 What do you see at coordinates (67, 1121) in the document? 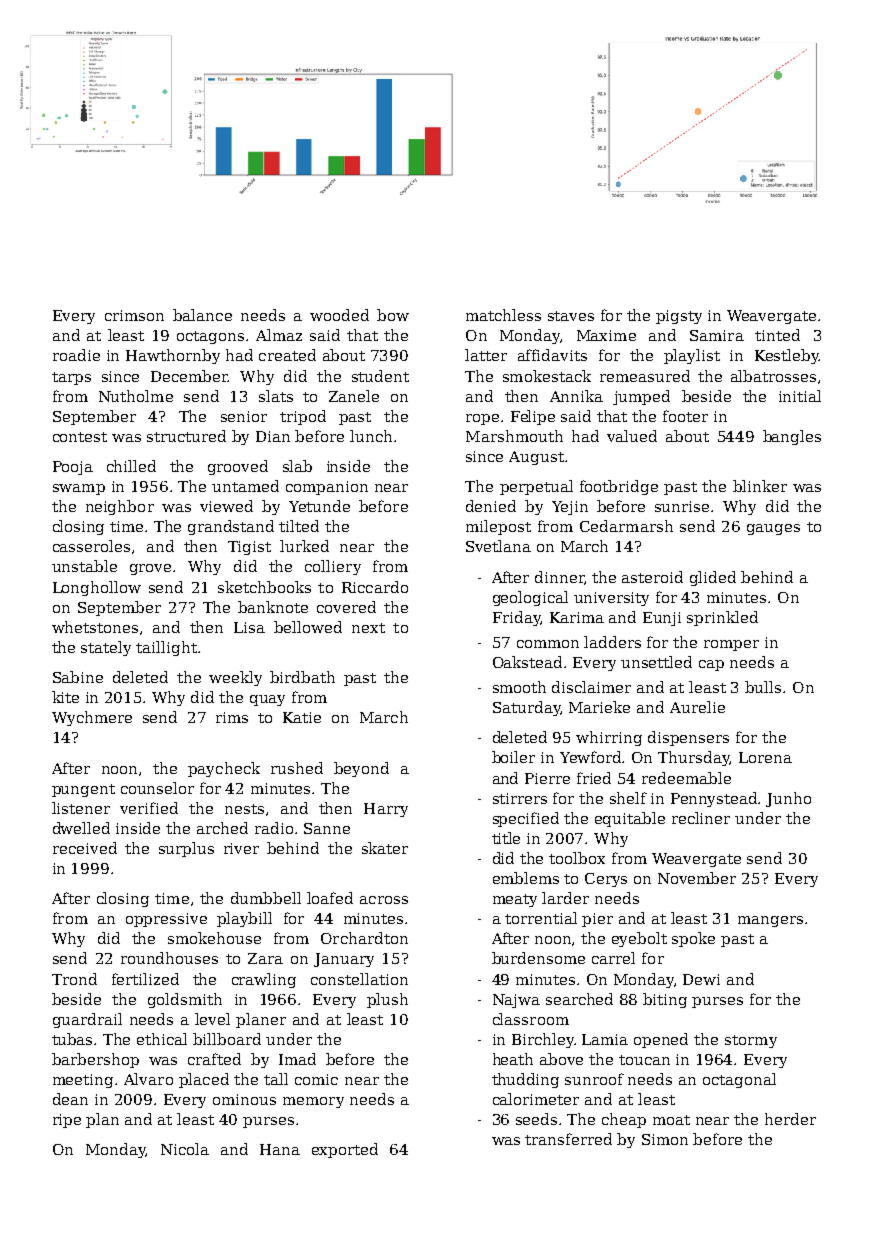
I see `ripe` at bounding box center [67, 1121].
